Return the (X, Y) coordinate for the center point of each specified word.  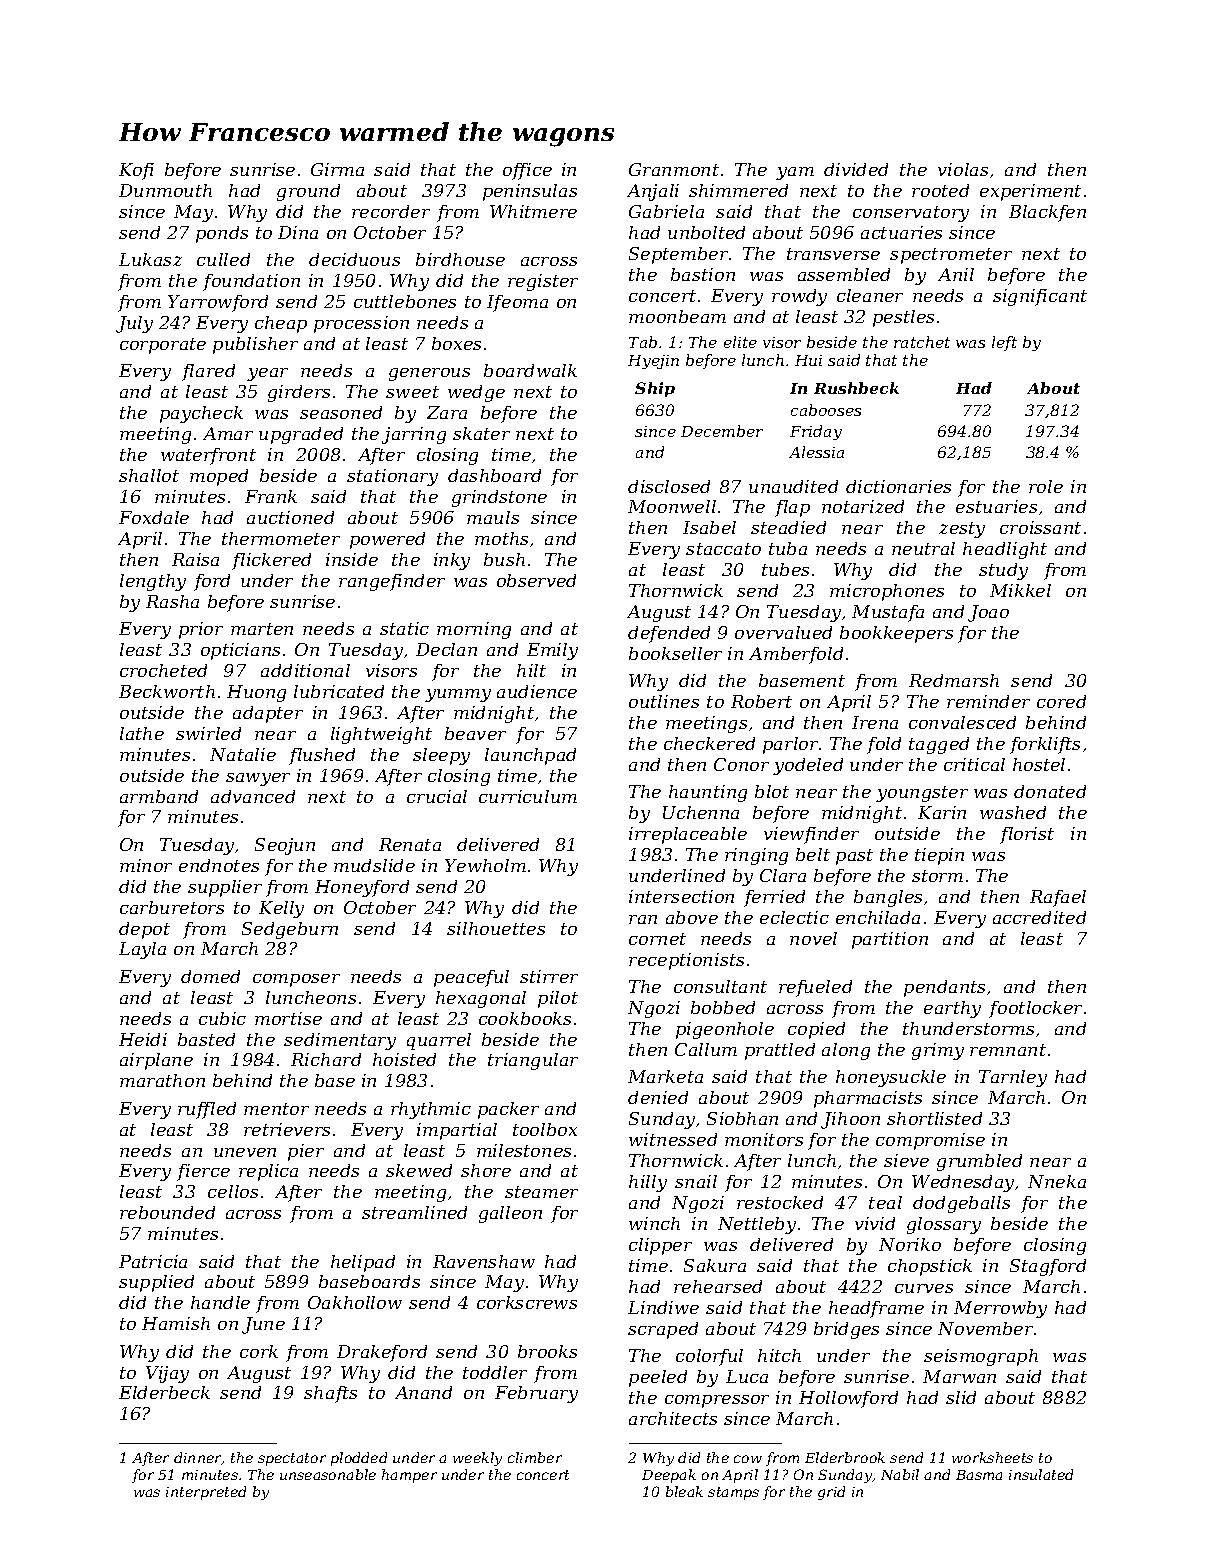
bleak (684, 1491)
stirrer (549, 976)
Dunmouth (165, 190)
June (263, 1325)
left (1004, 343)
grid (831, 1493)
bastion (703, 274)
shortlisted (934, 1118)
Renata (410, 844)
